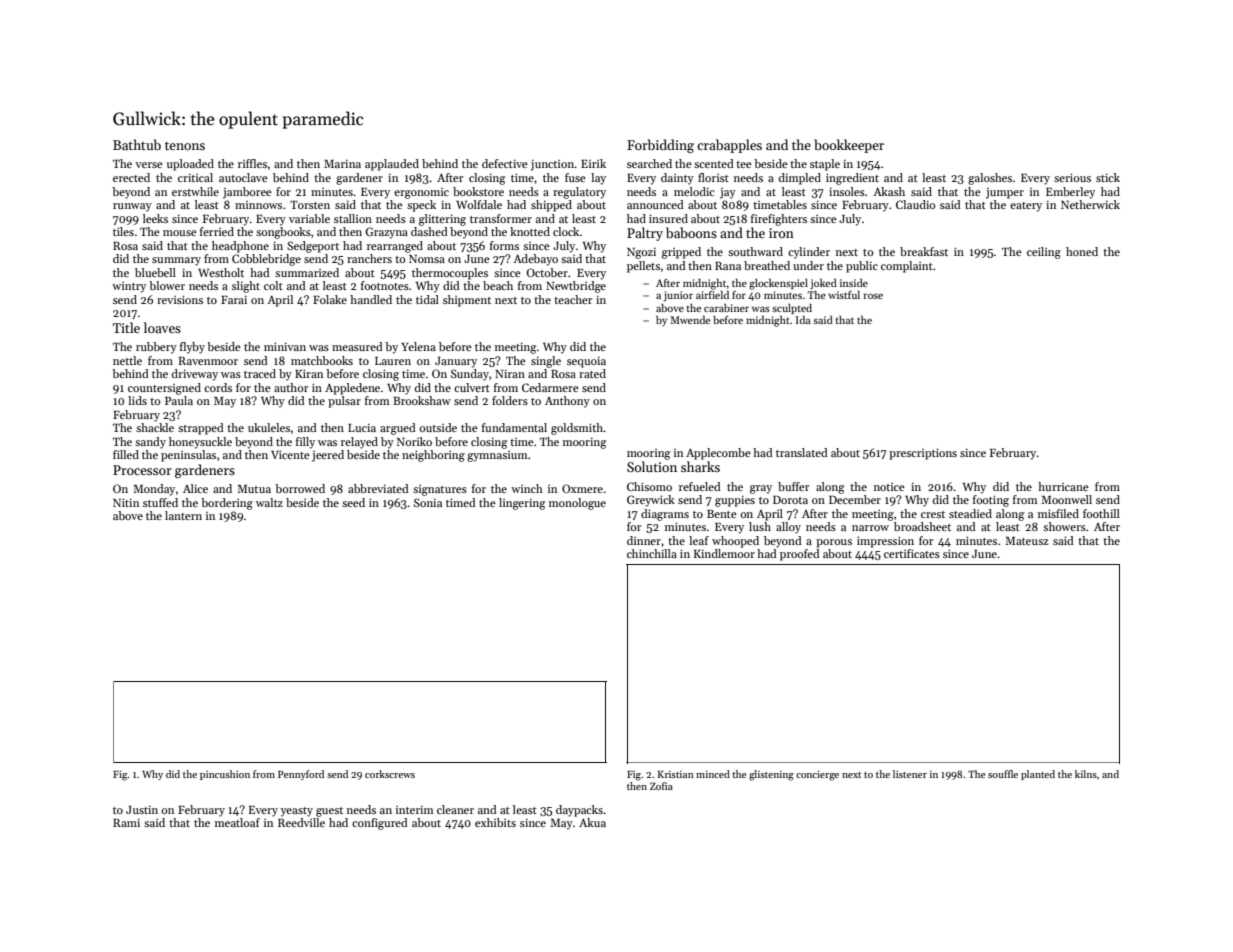 This screenshot has width=1233, height=952. Describe the element at coordinates (1003, 774) in the screenshot. I see `souffle` at that location.
